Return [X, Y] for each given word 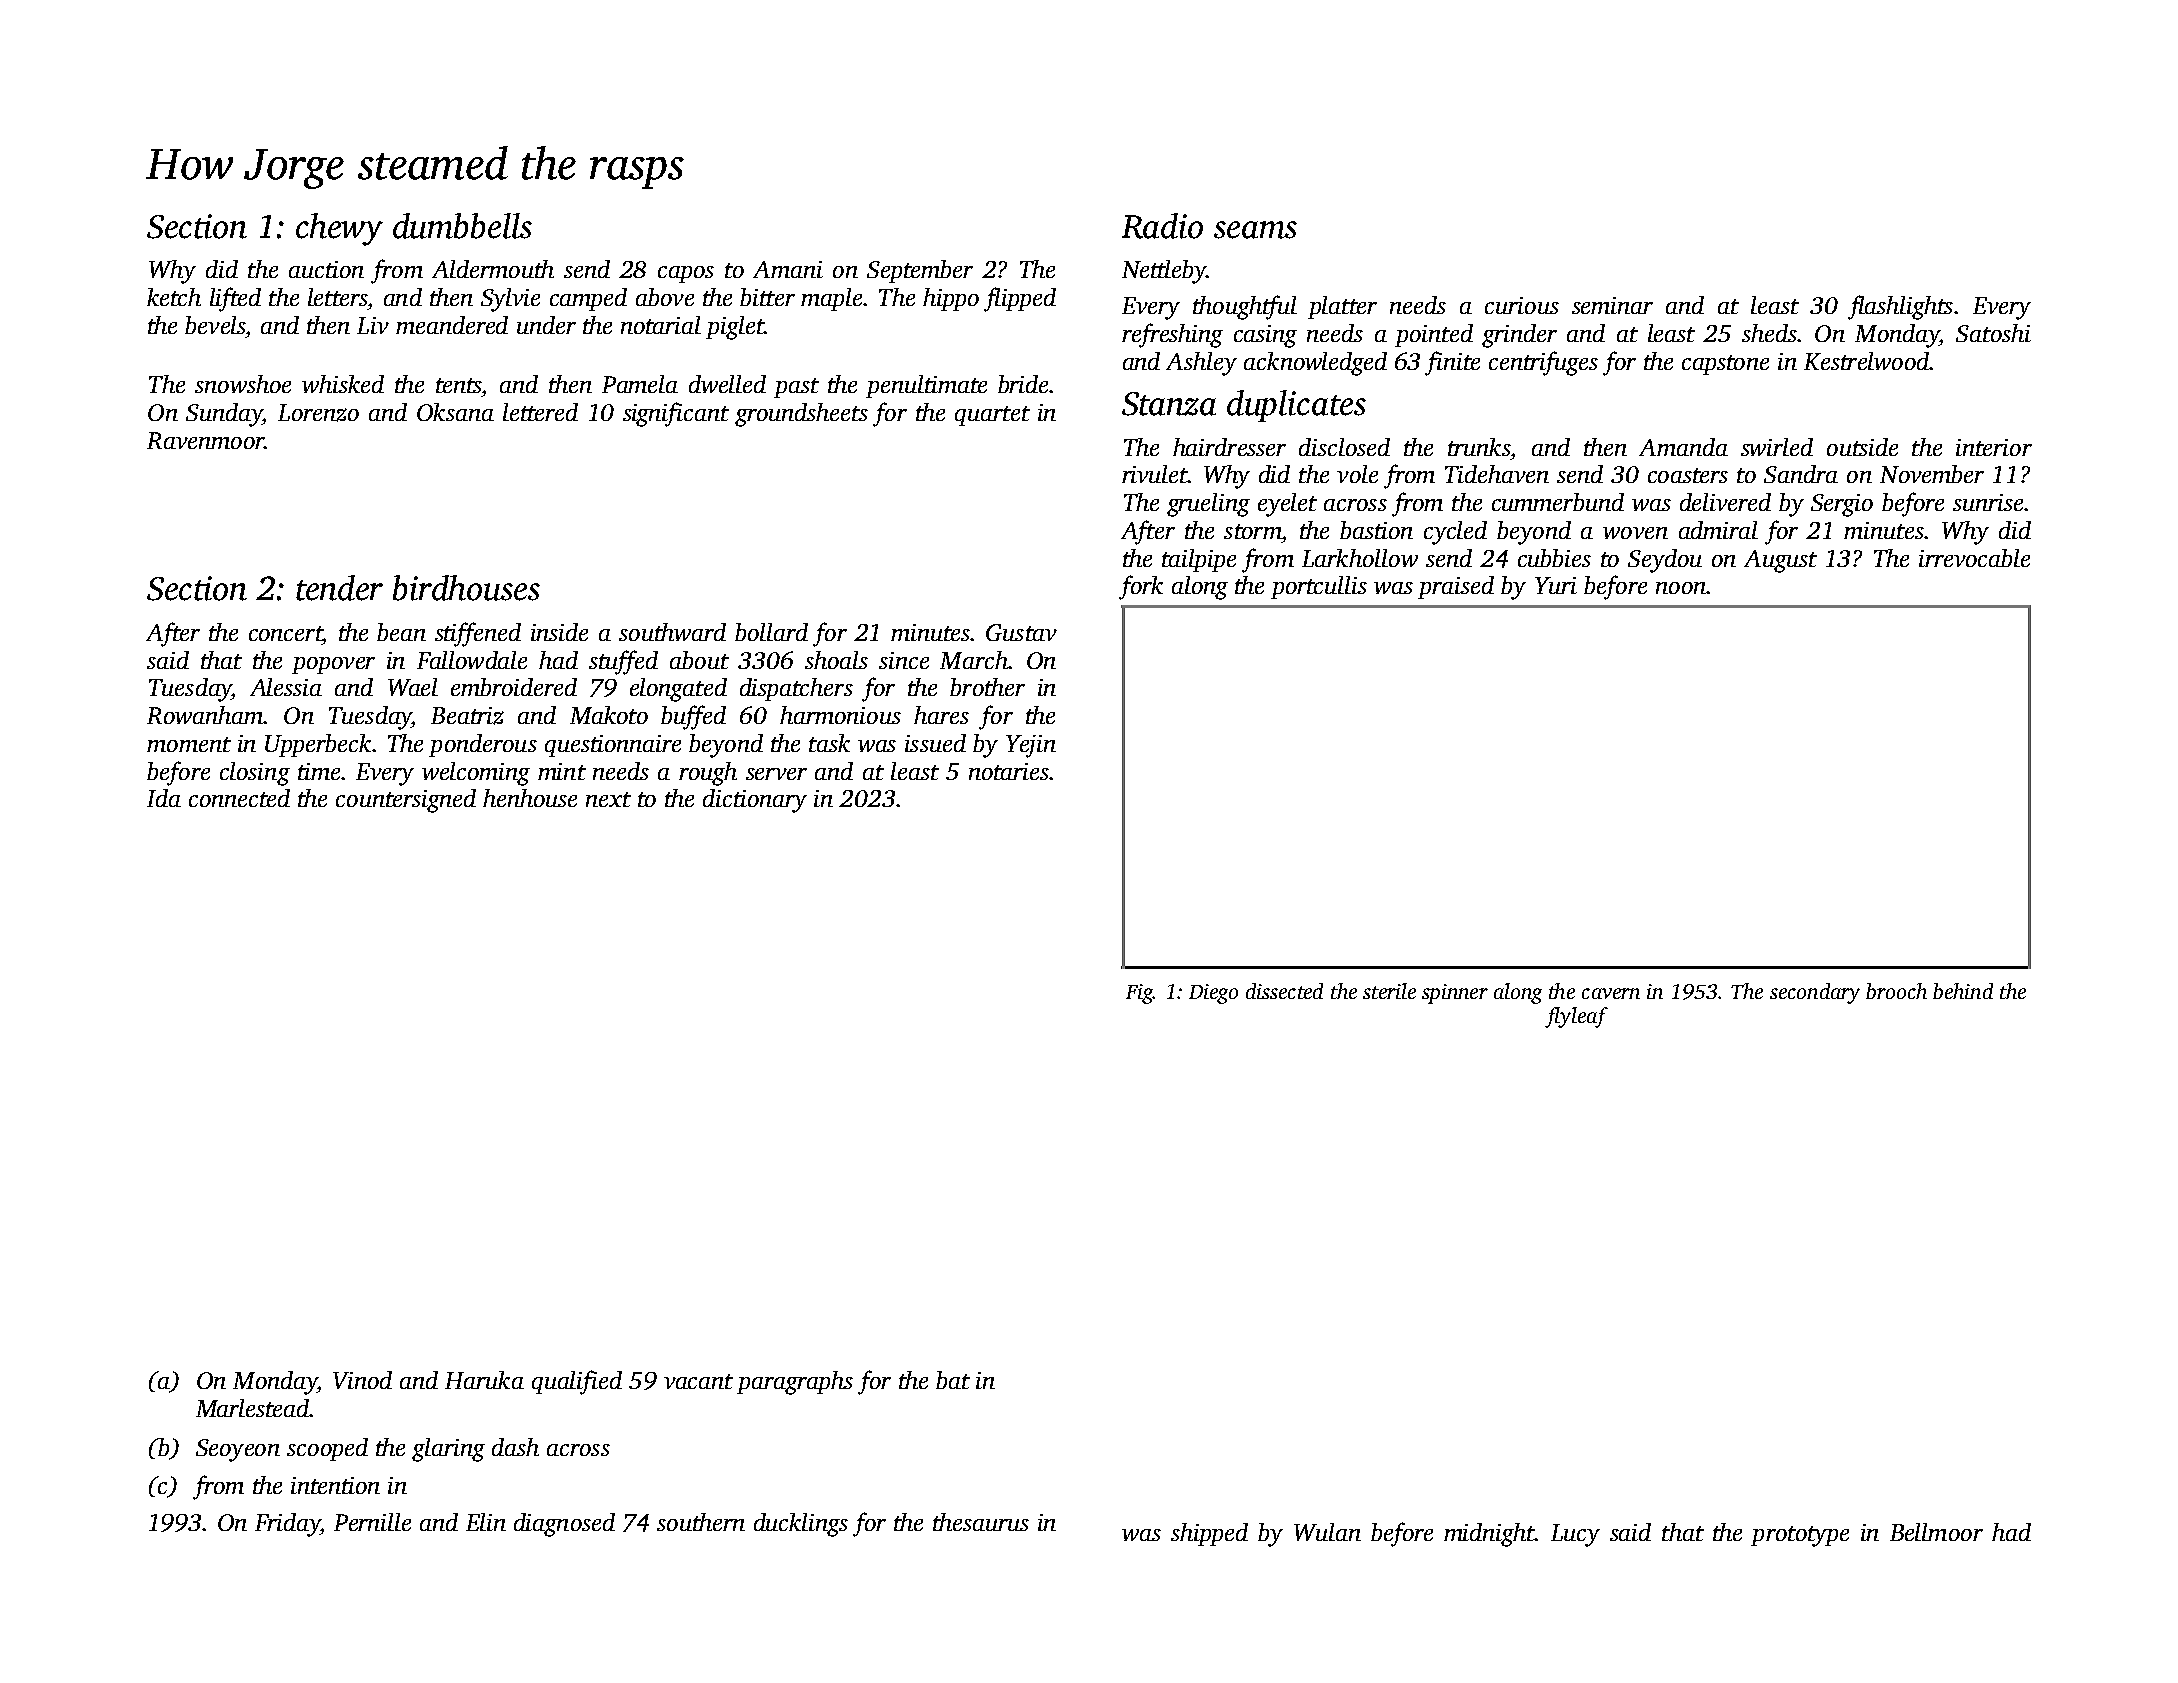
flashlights [1900, 307]
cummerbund [1558, 502]
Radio [1162, 226]
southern [701, 1522]
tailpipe [1199, 560]
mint [562, 771]
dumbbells [462, 226]
